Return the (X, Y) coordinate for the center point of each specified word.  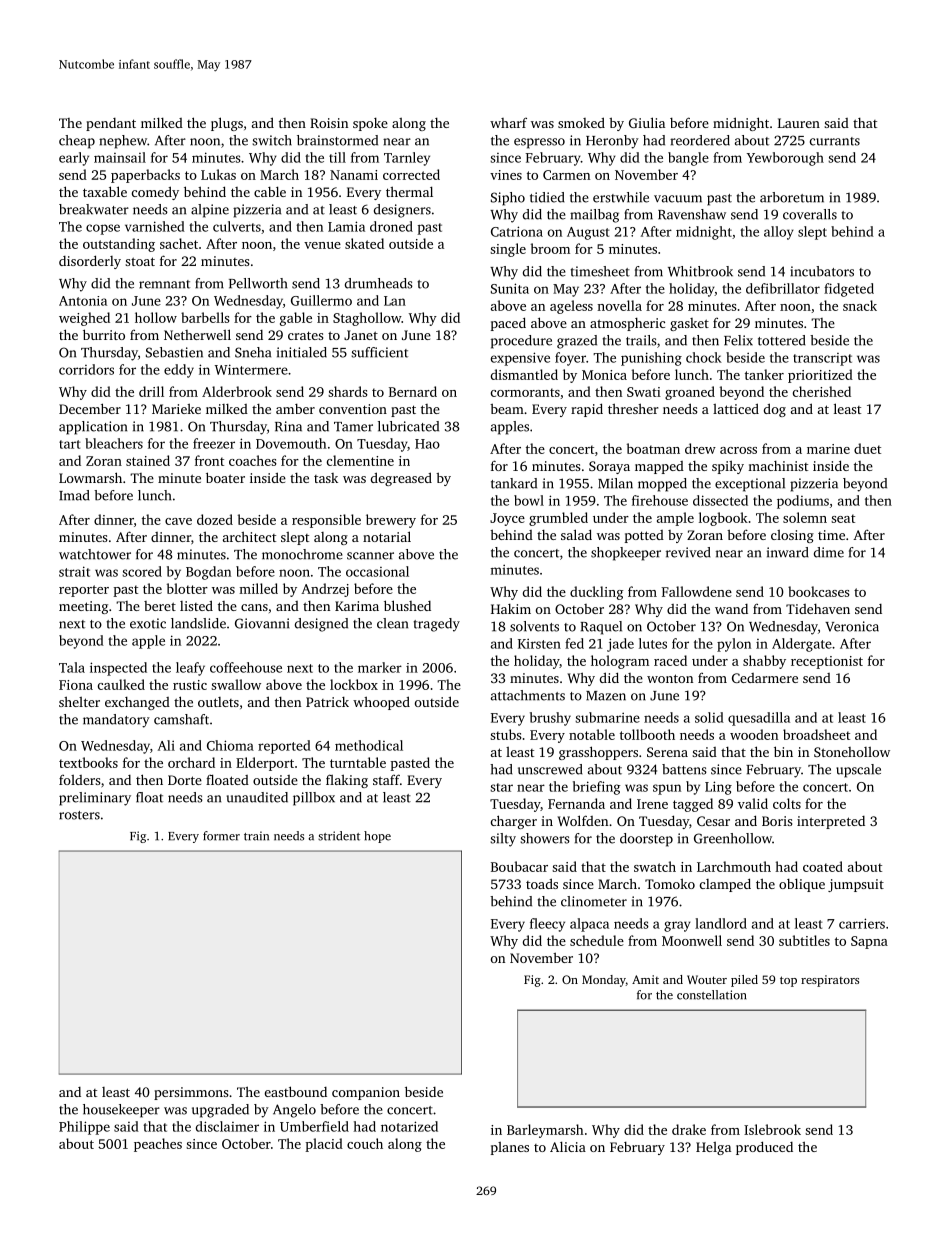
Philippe (84, 1128)
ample (675, 519)
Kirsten (539, 643)
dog (775, 410)
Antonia (83, 301)
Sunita (510, 288)
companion (366, 1093)
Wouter (707, 979)
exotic (148, 623)
